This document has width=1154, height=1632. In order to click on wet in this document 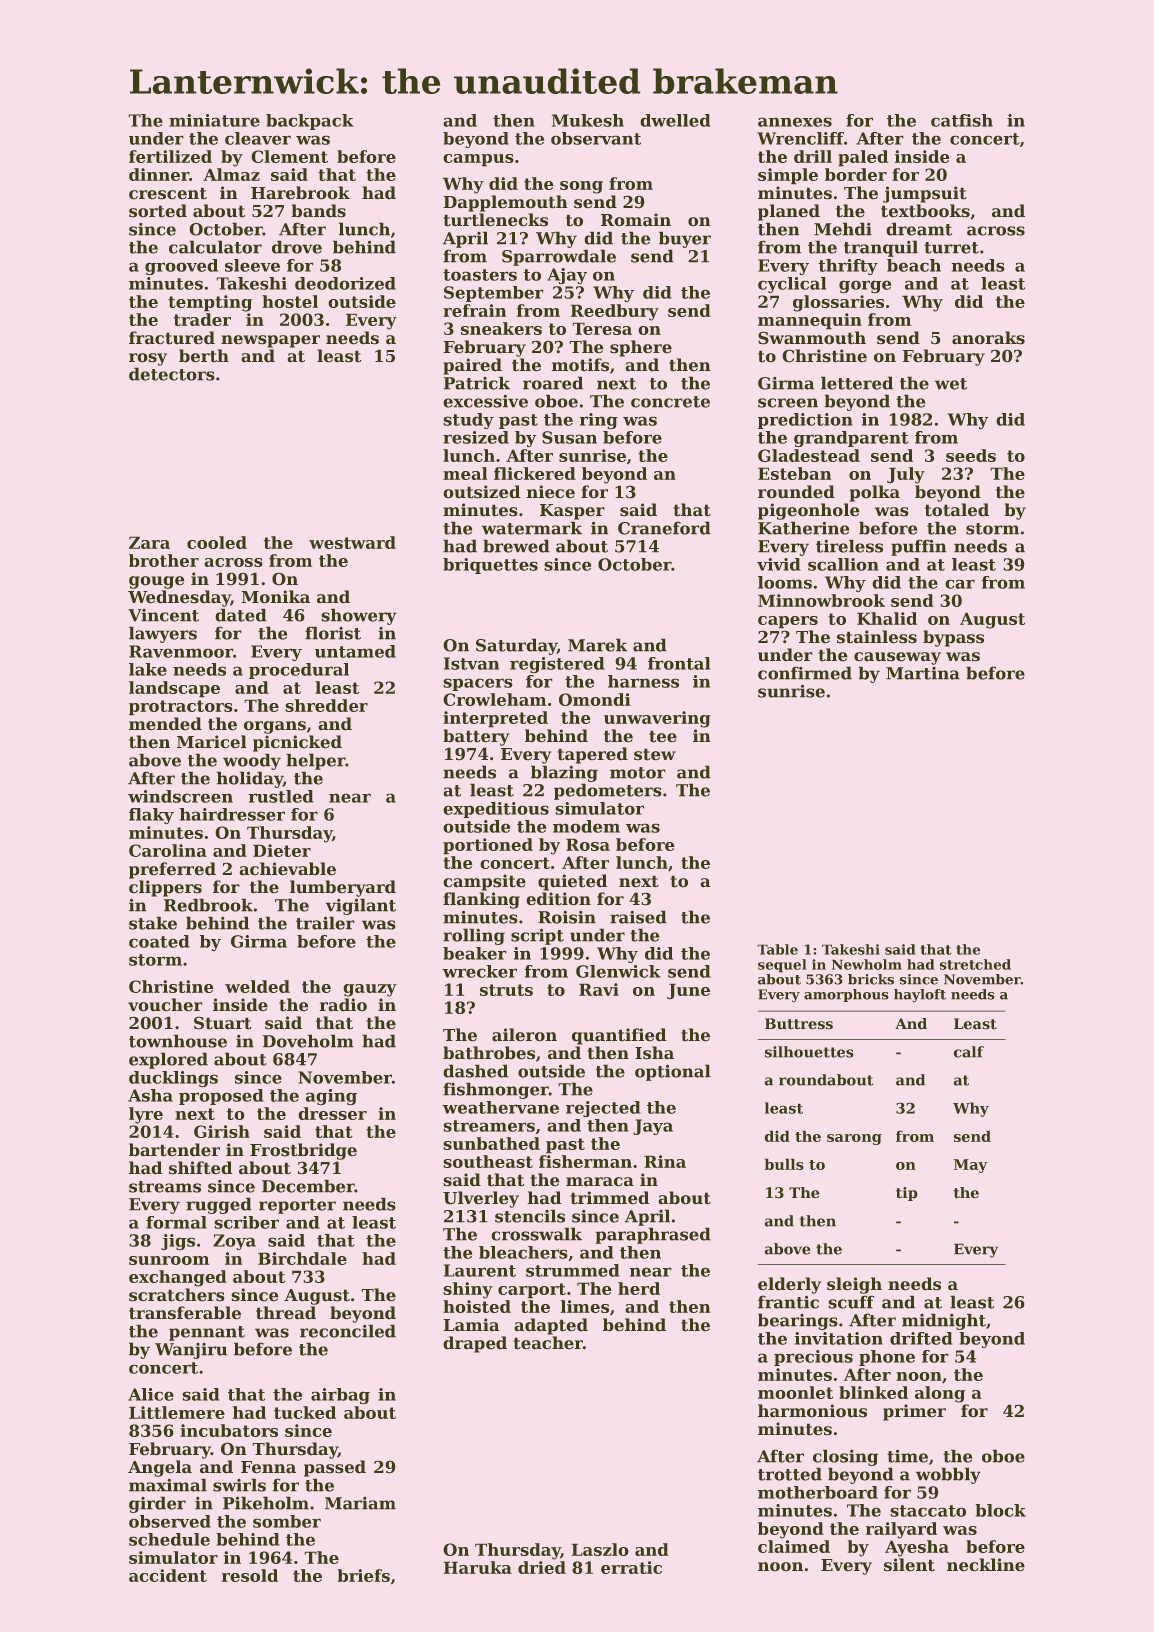, I will do `click(951, 384)`.
